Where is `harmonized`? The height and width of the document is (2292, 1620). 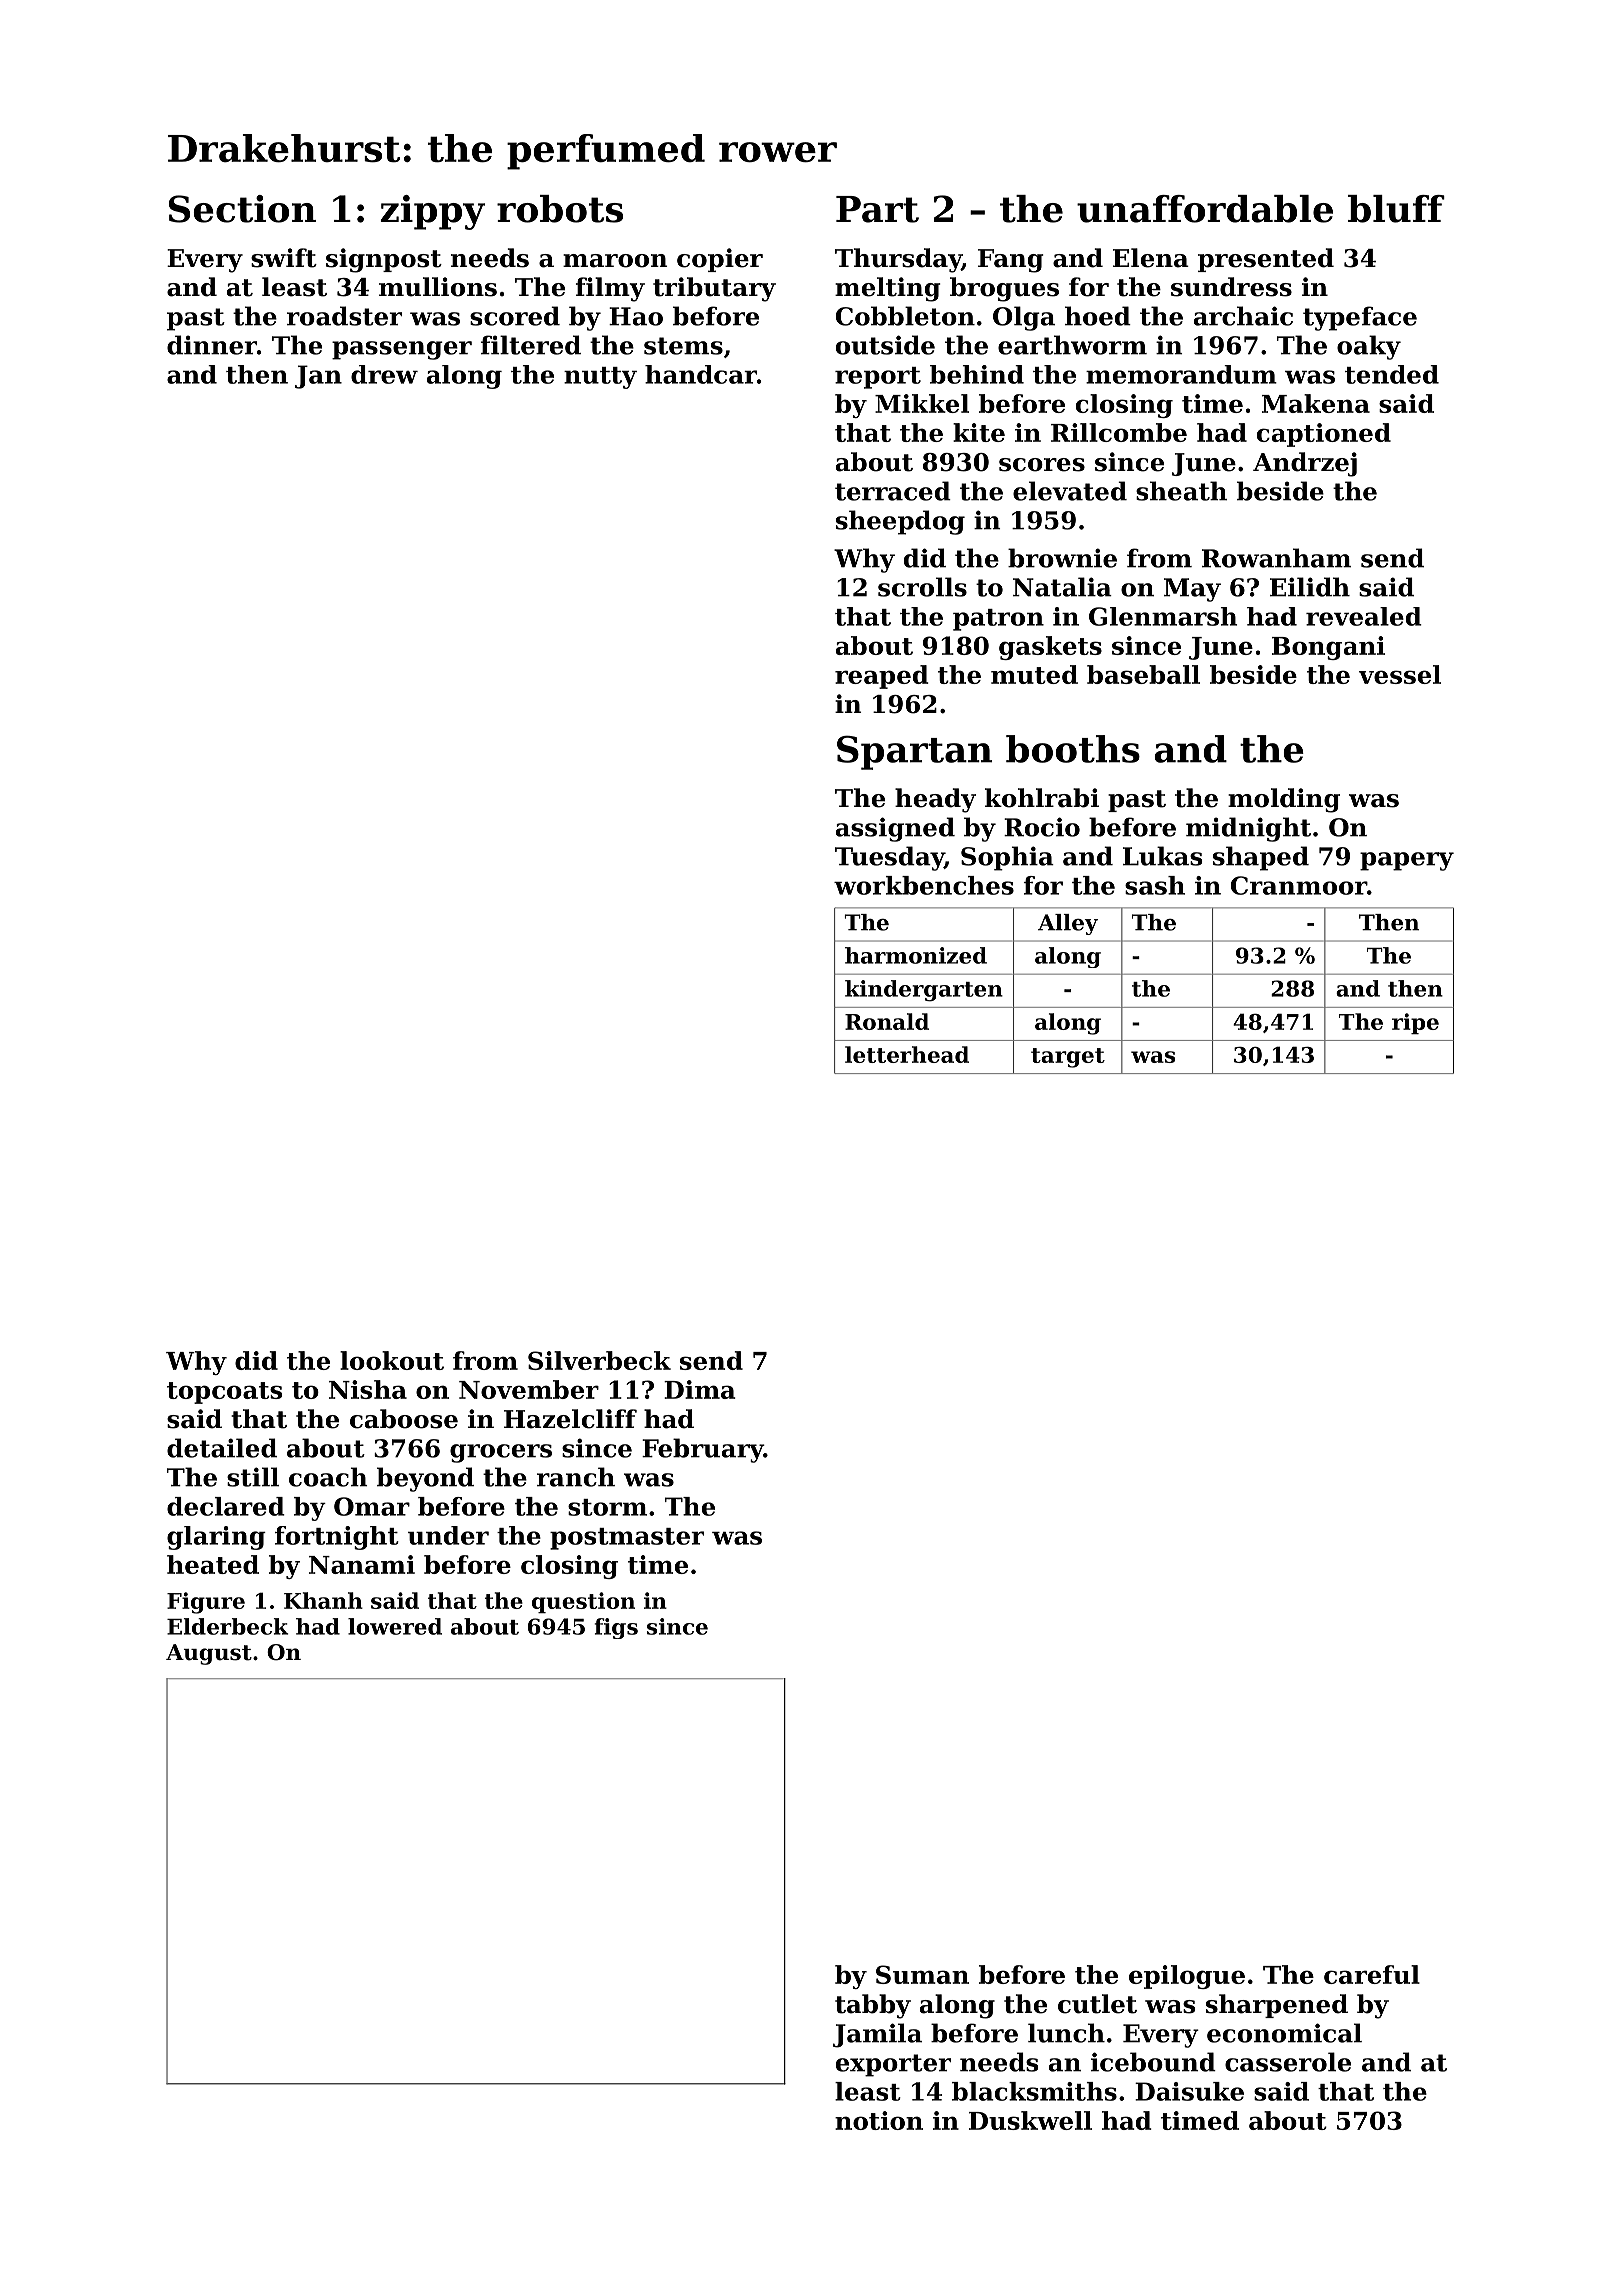 harmonized is located at coordinates (916, 955).
